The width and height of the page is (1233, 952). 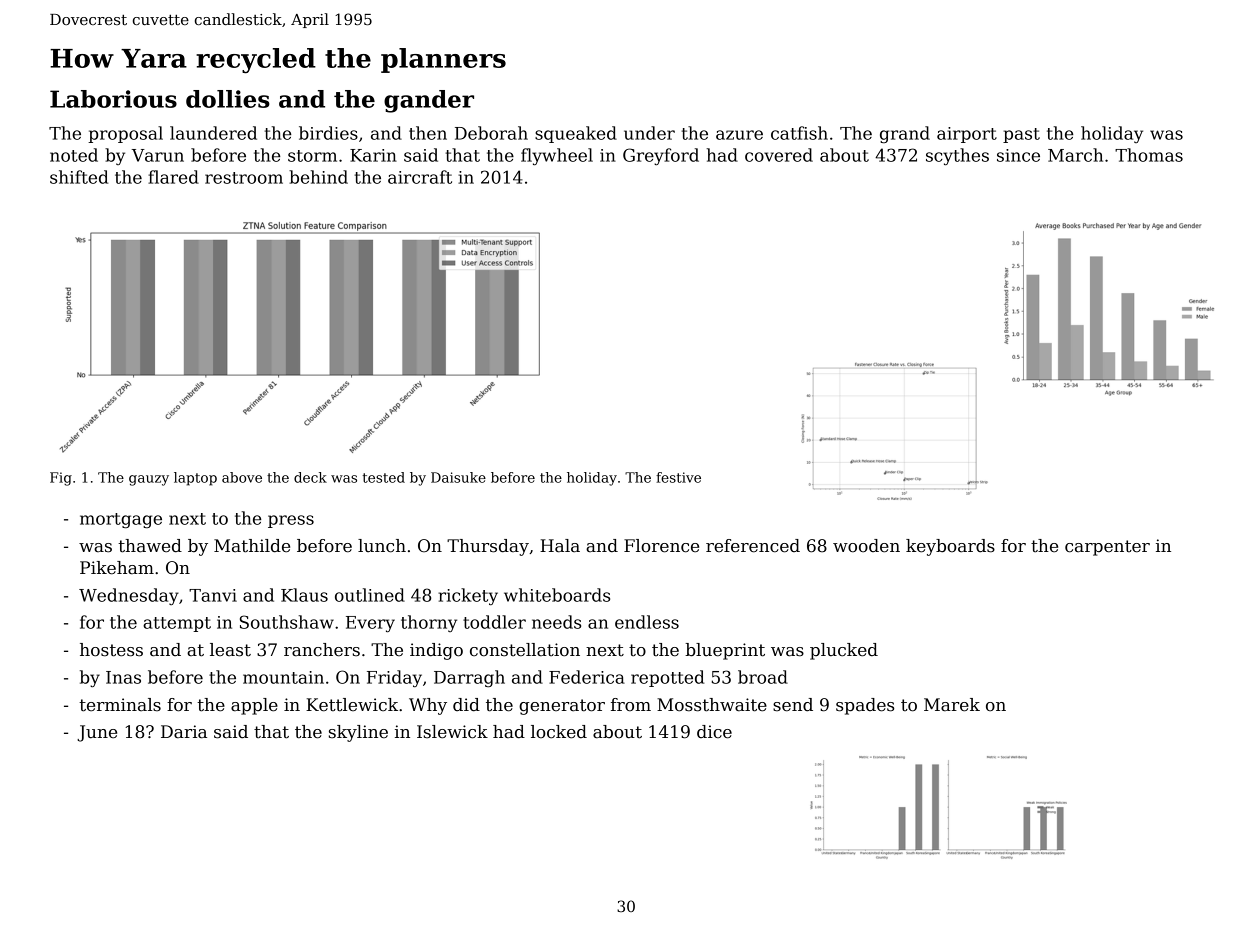 What do you see at coordinates (1021, 135) in the page?
I see `past` at bounding box center [1021, 135].
